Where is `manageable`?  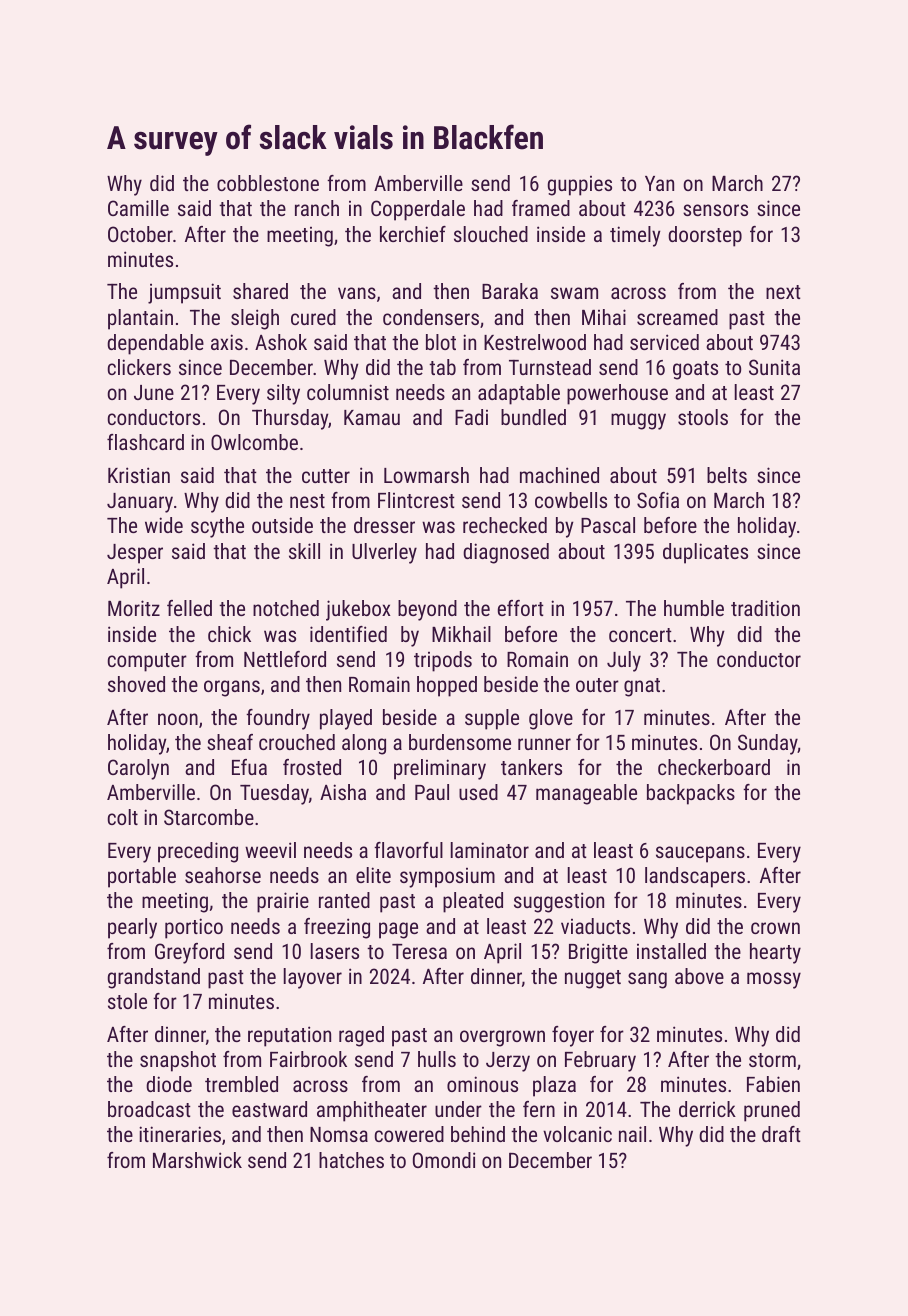
manageable is located at coordinates (586, 794).
